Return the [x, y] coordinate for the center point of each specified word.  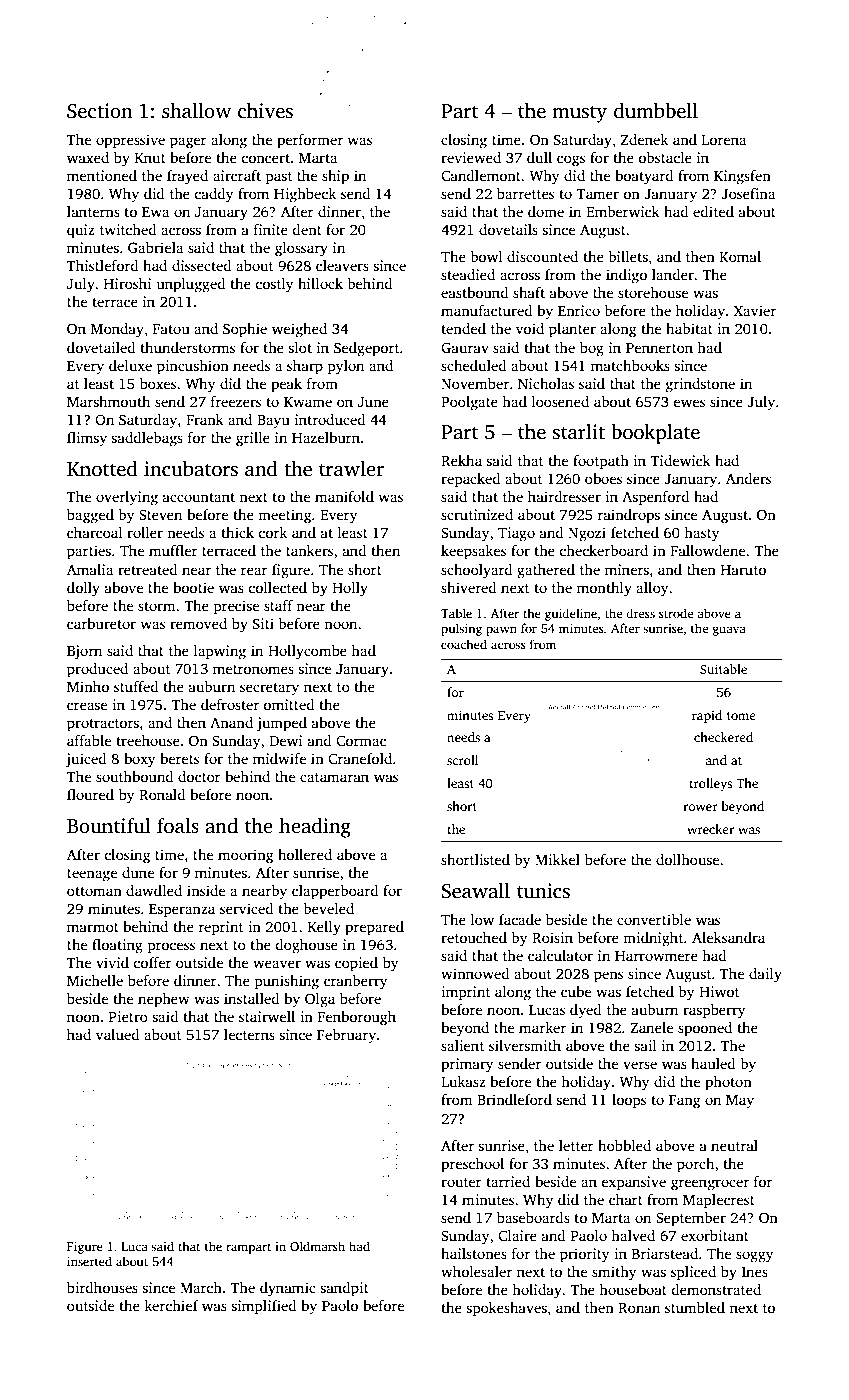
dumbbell [656, 111]
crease [87, 706]
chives [265, 111]
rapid [707, 716]
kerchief [171, 1305]
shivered [469, 587]
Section [99, 111]
